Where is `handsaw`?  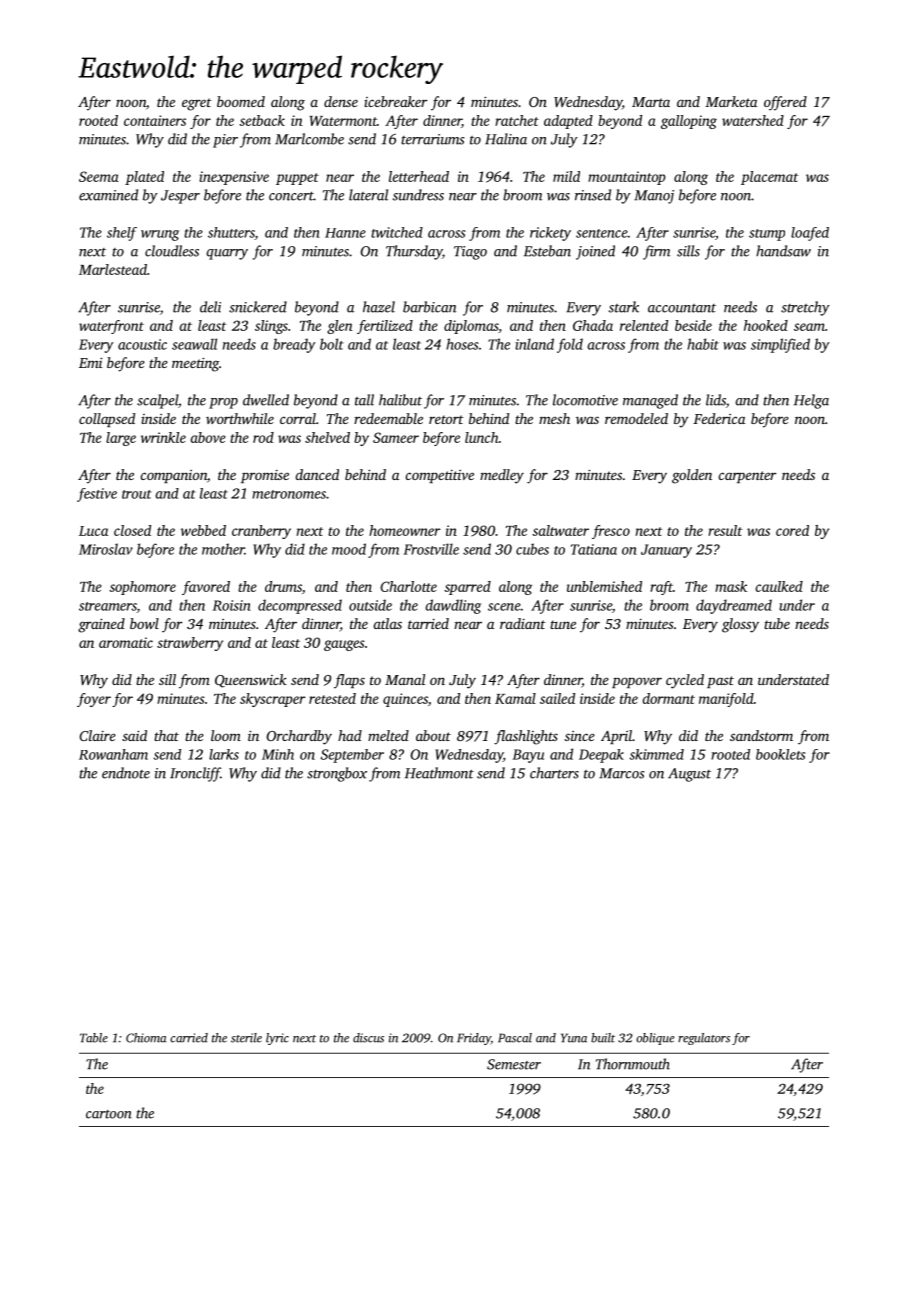
handsaw is located at coordinates (783, 251).
